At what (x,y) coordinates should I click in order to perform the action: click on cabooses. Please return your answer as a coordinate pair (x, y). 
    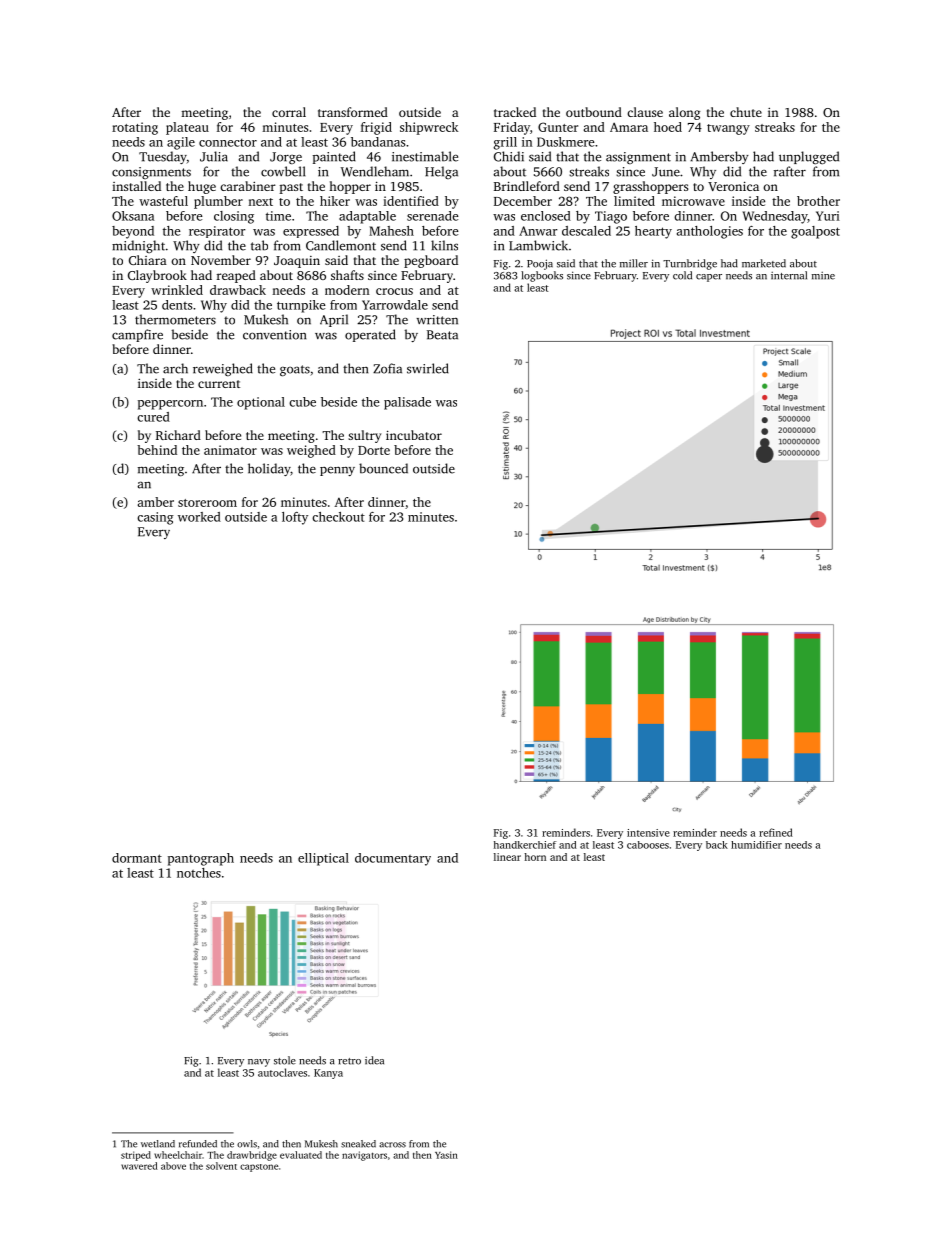
    Looking at the image, I should click on (648, 845).
